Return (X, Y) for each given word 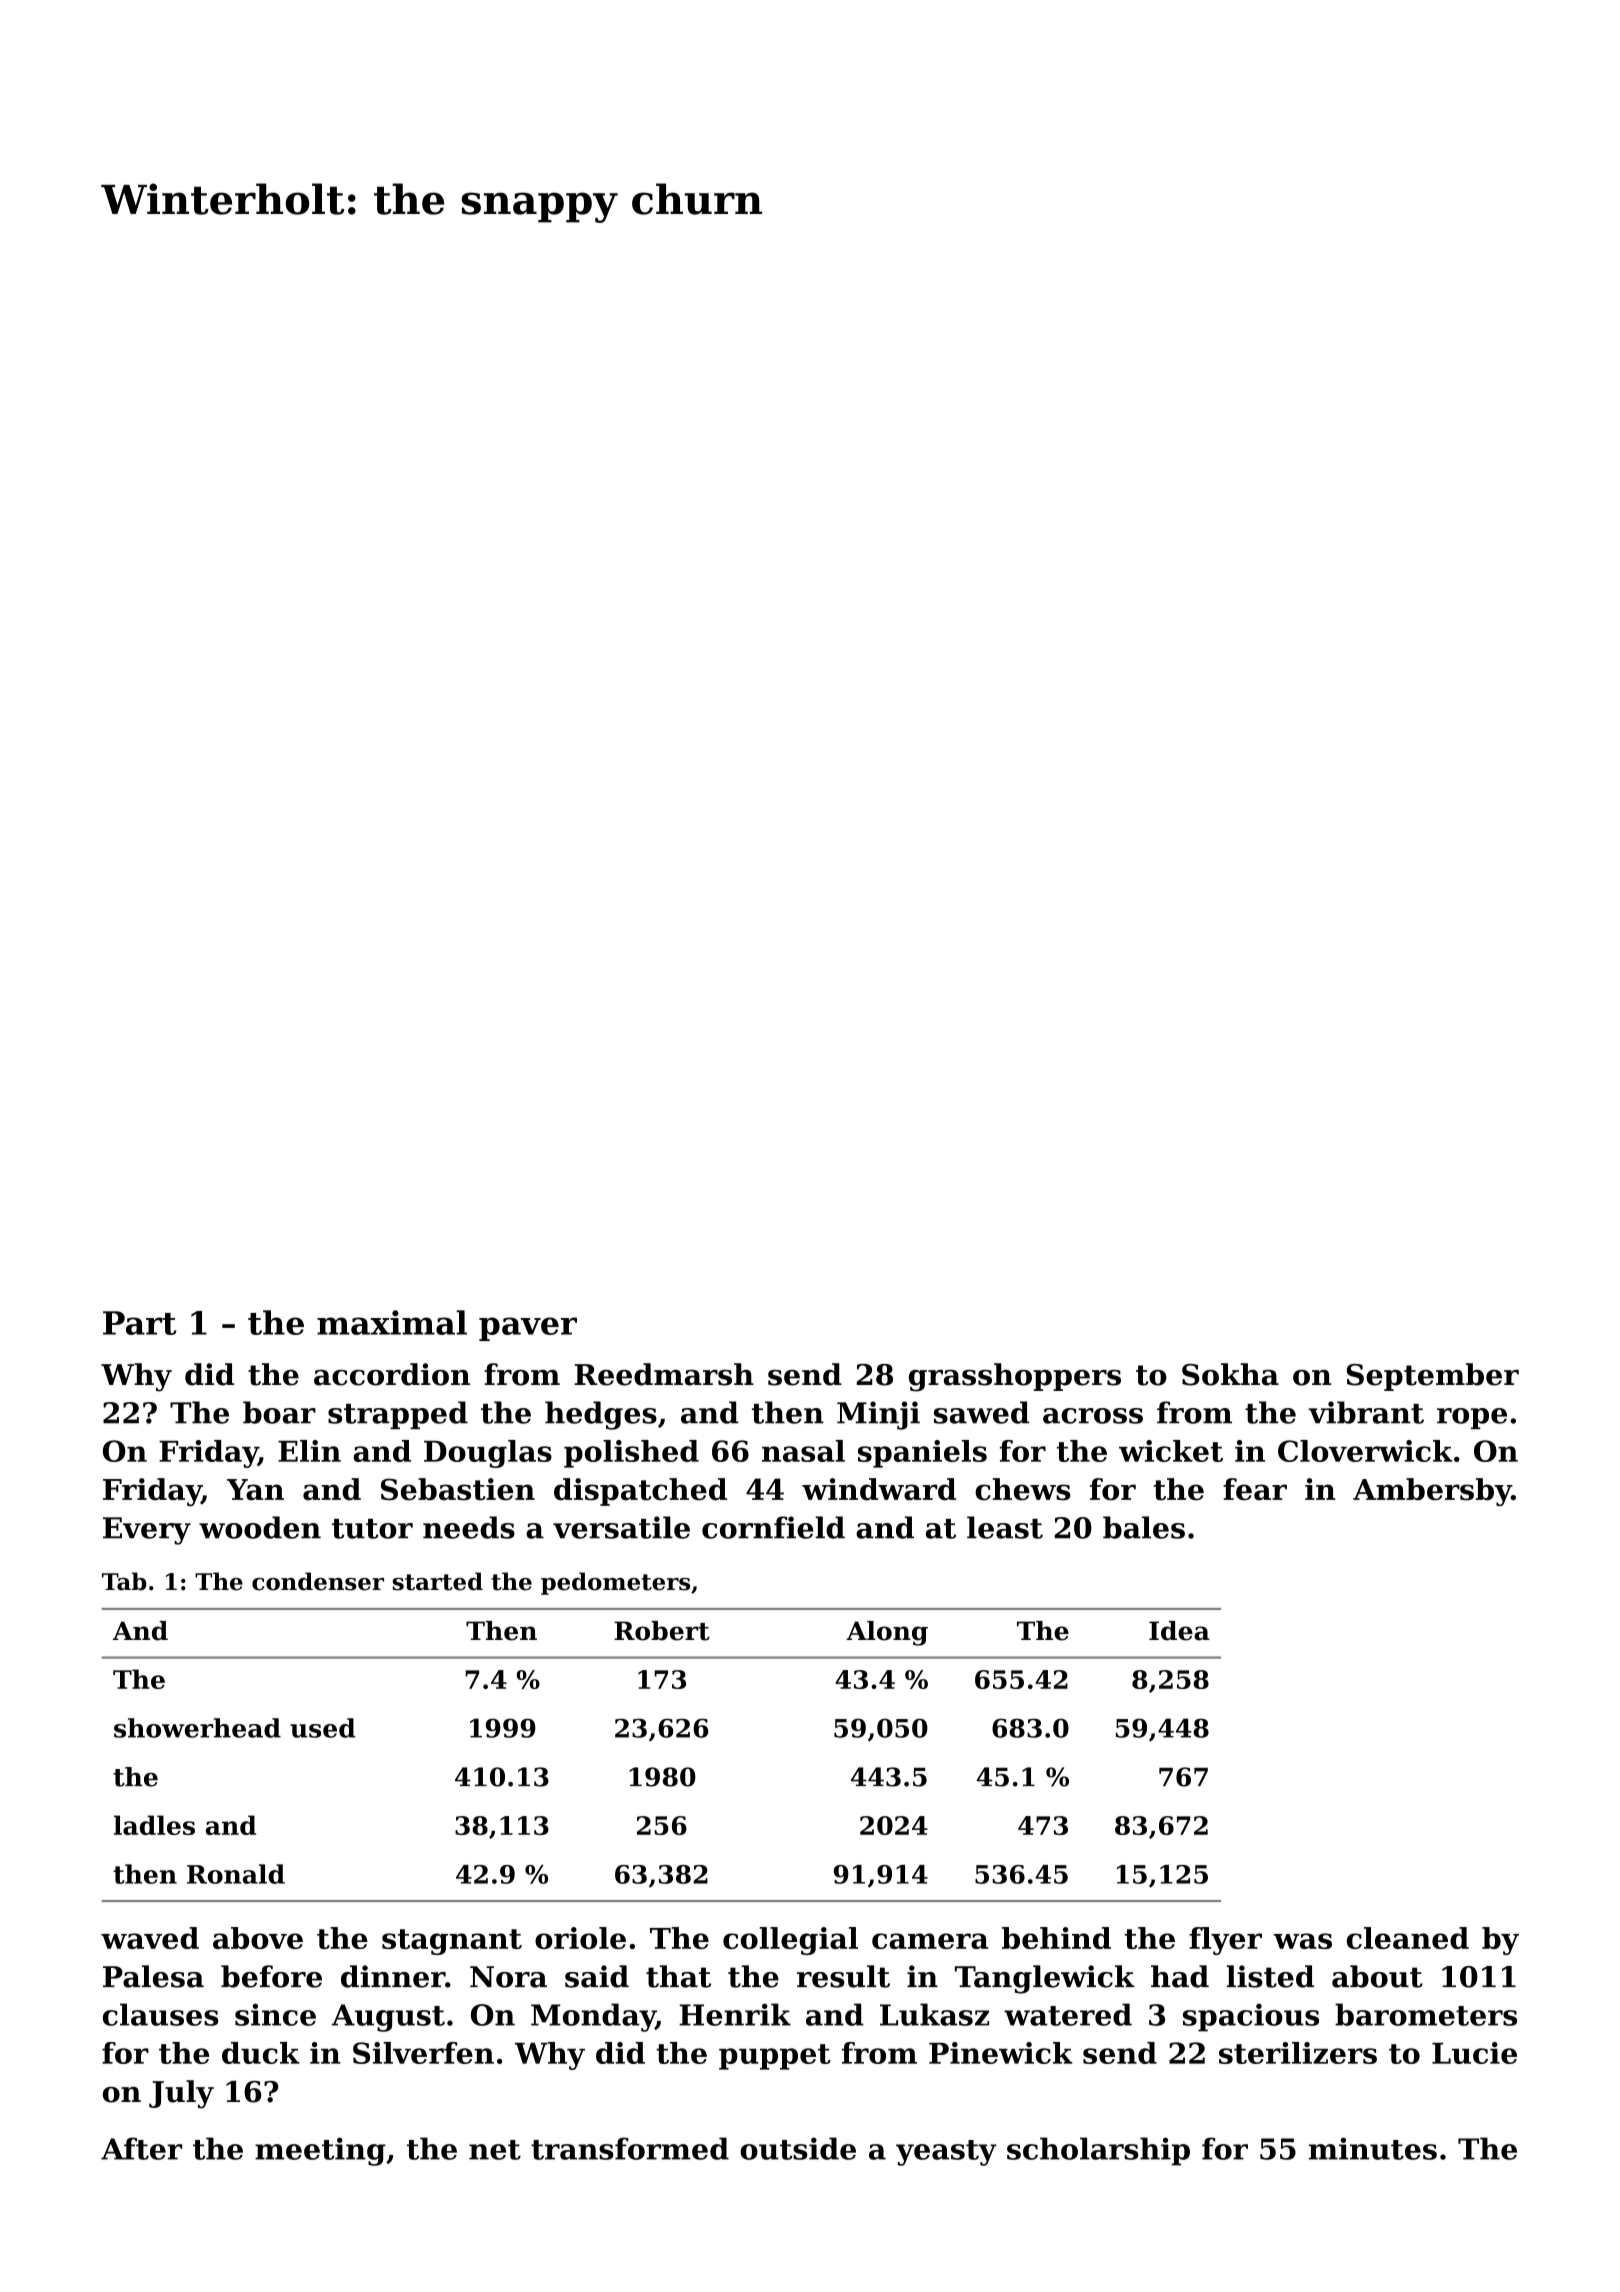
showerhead (197, 1728)
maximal (392, 1322)
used (322, 1728)
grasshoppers (1015, 1377)
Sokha (1230, 1374)
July (181, 2094)
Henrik (735, 2014)
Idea (1179, 1631)
